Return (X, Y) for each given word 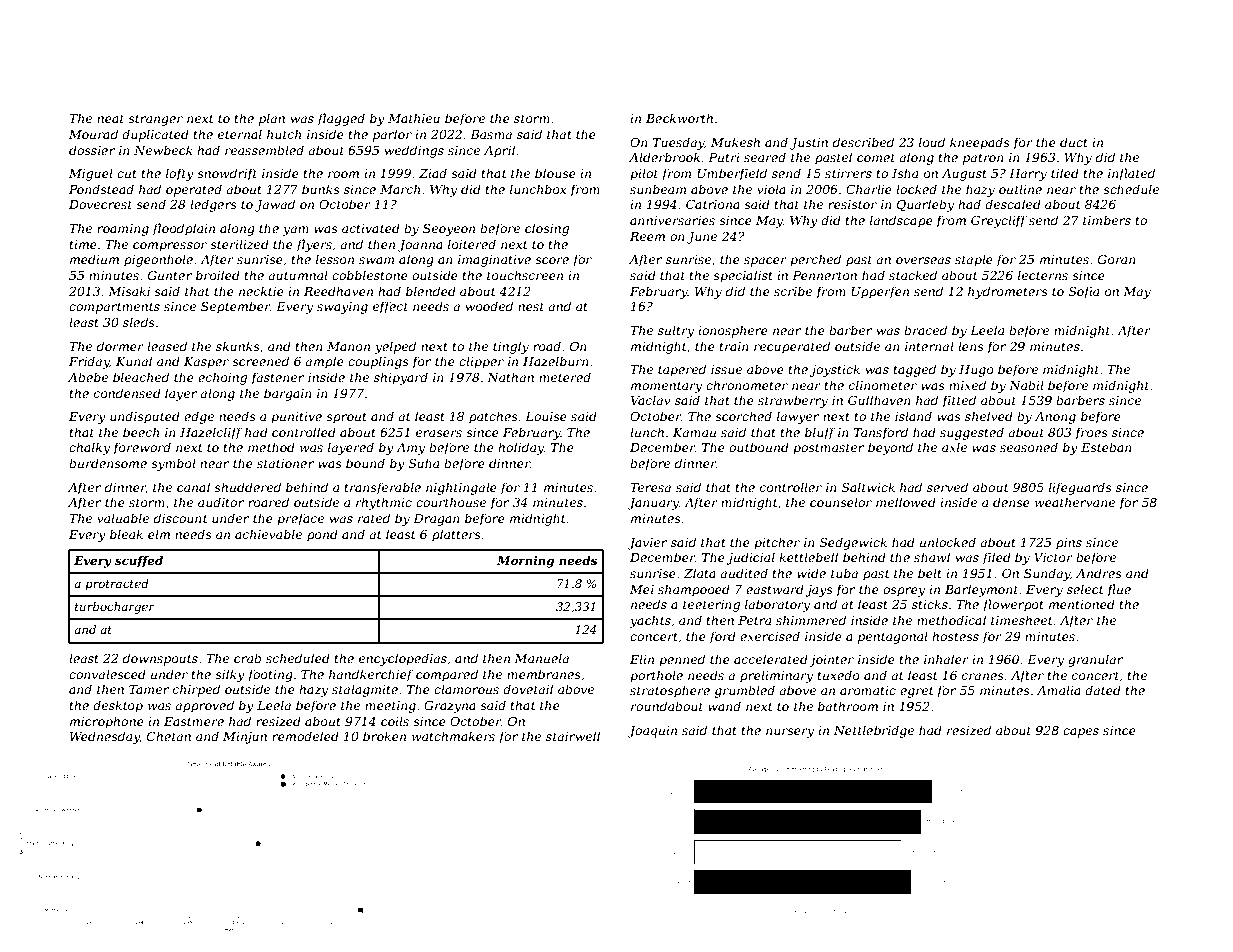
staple (974, 260)
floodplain (183, 229)
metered (565, 377)
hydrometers (1008, 292)
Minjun (245, 738)
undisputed (145, 417)
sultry (676, 331)
